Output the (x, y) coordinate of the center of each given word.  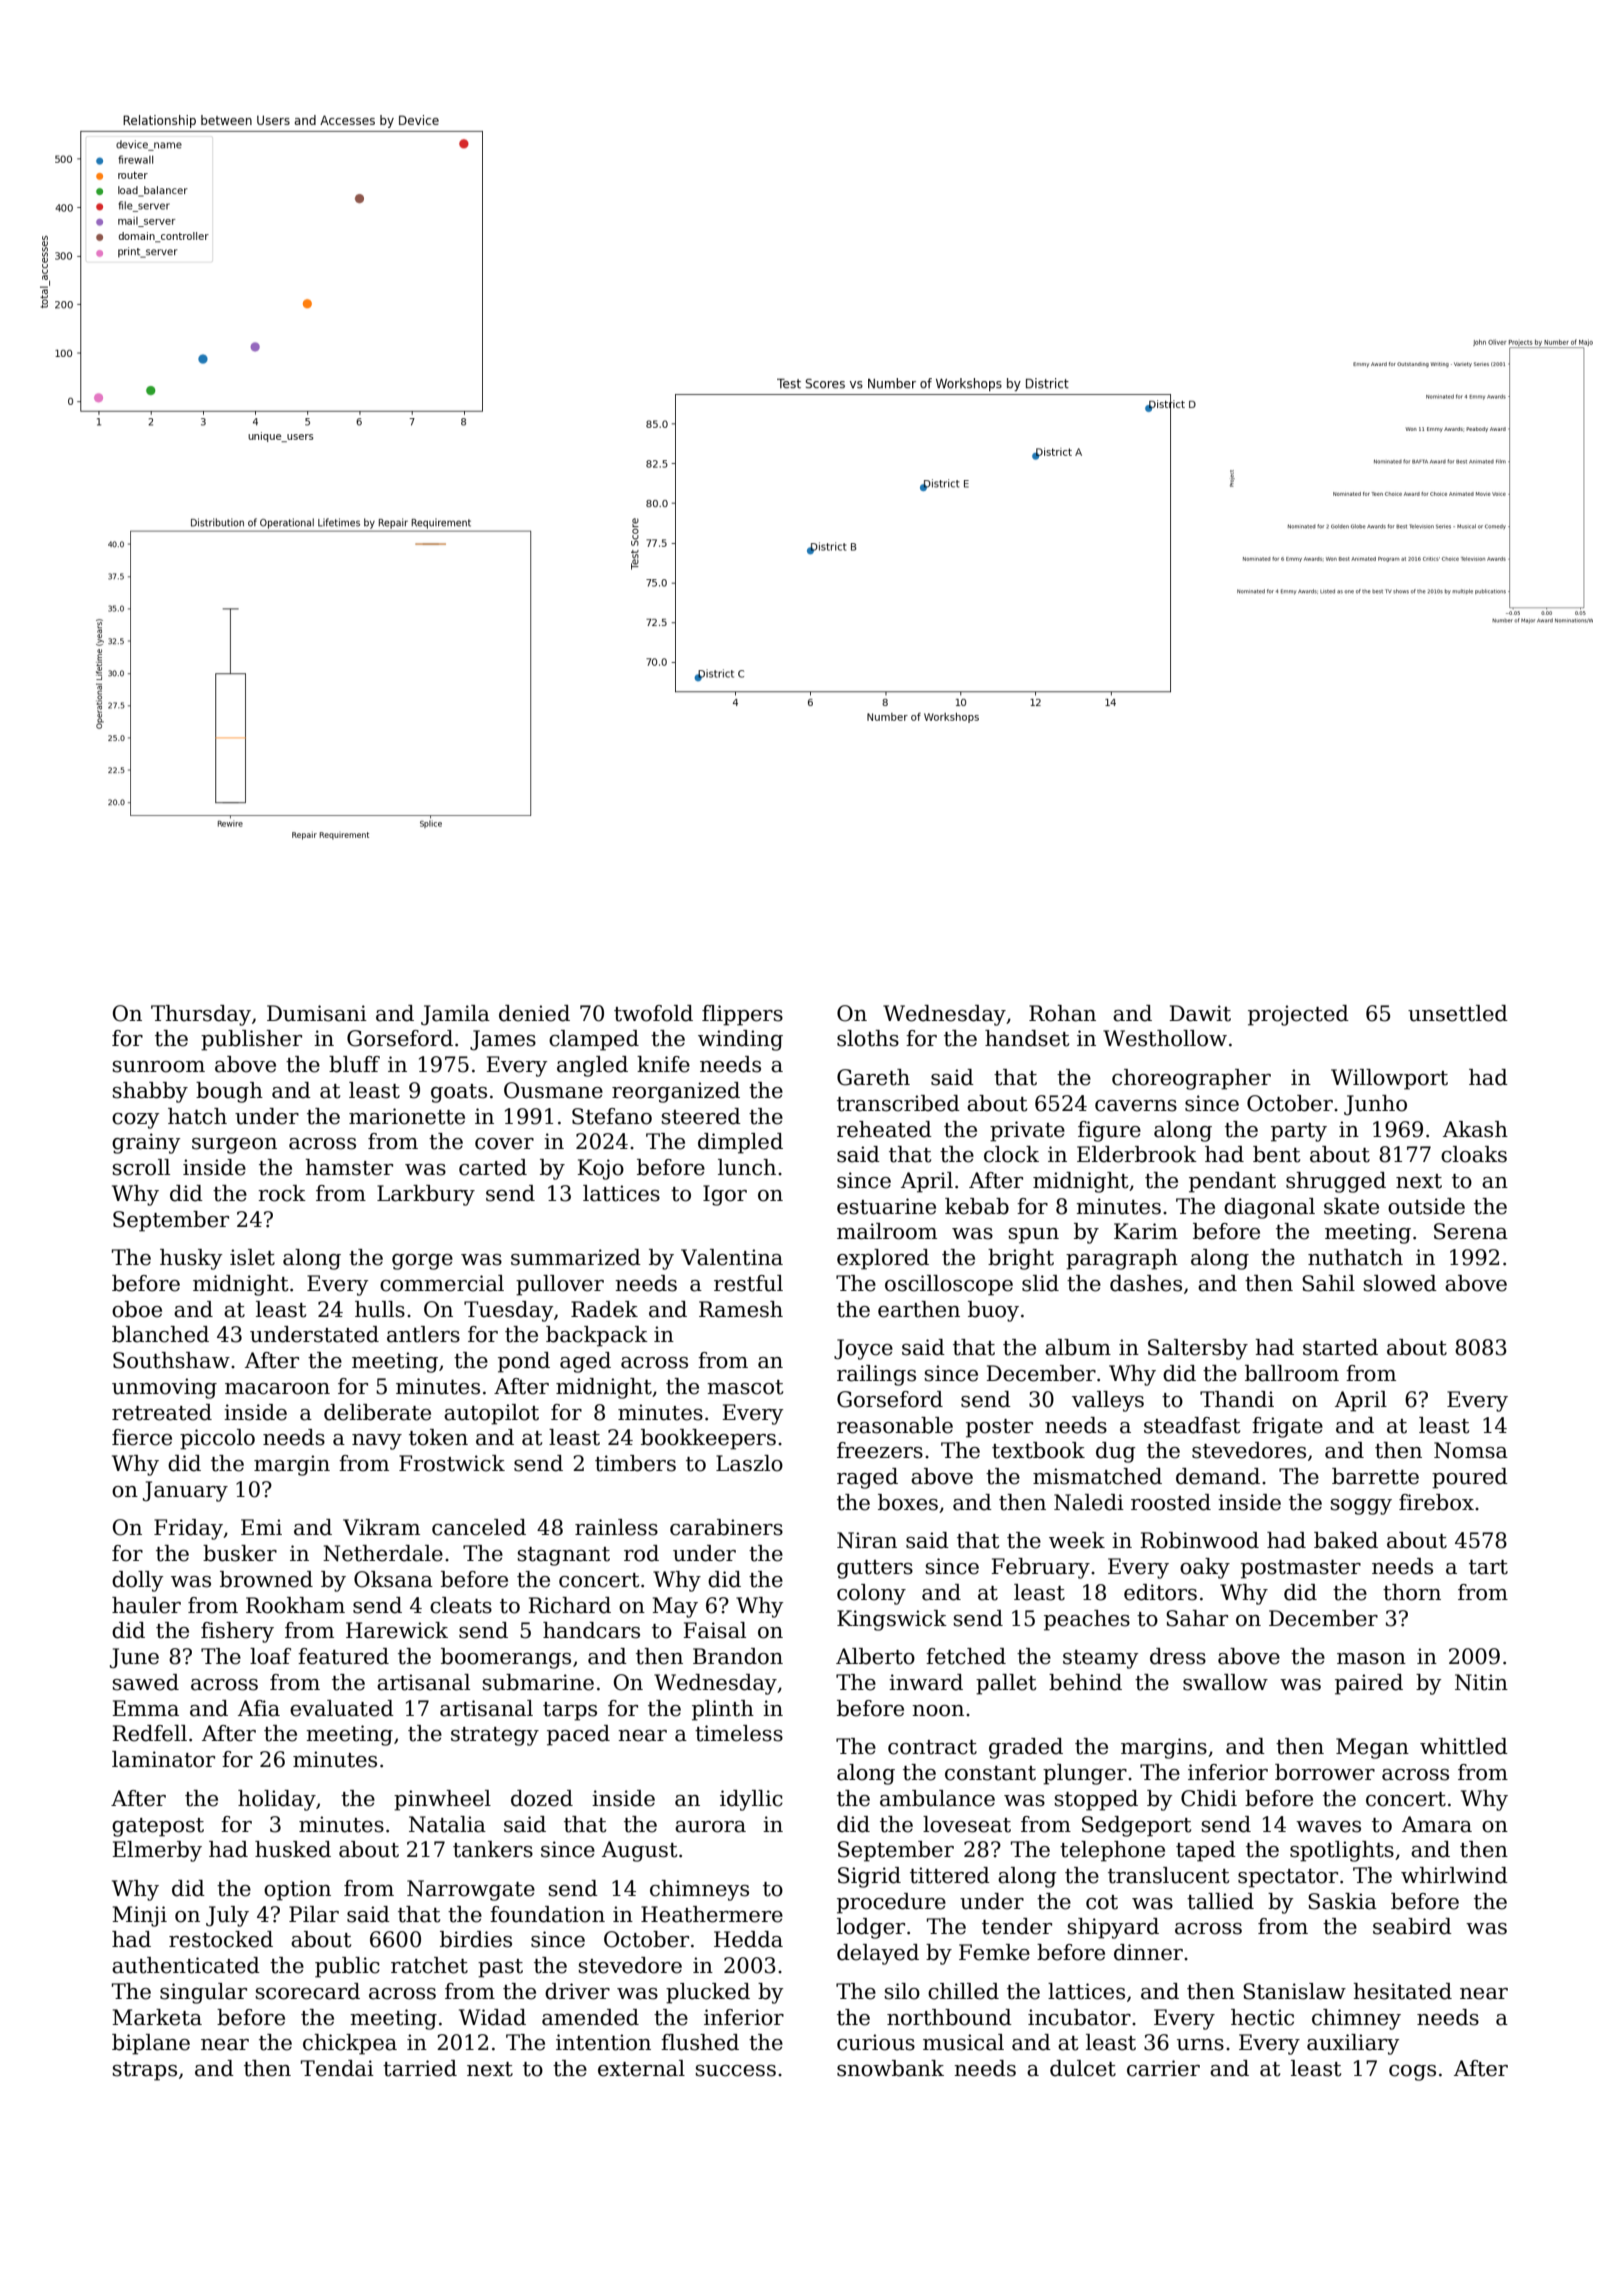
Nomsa (1471, 1450)
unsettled (1458, 1013)
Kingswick (892, 1620)
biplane (151, 2044)
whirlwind (1454, 1875)
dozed (542, 1798)
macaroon (277, 1389)
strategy (495, 1736)
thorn (1412, 1592)
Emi (261, 1527)
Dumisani (317, 1013)
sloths (868, 1038)
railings (876, 1375)
